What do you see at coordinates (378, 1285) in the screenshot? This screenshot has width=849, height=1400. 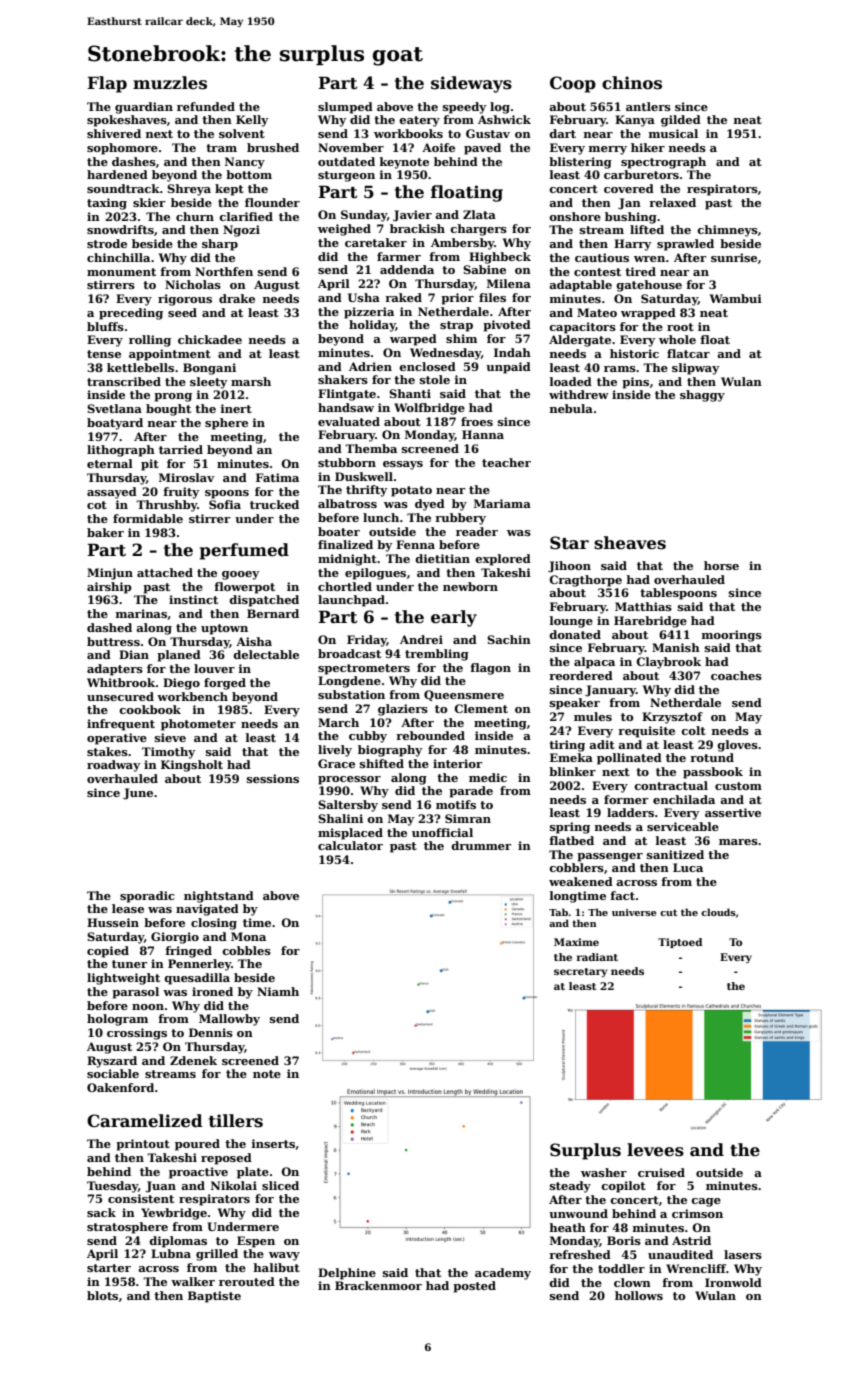 I see `Brackenmoor` at bounding box center [378, 1285].
